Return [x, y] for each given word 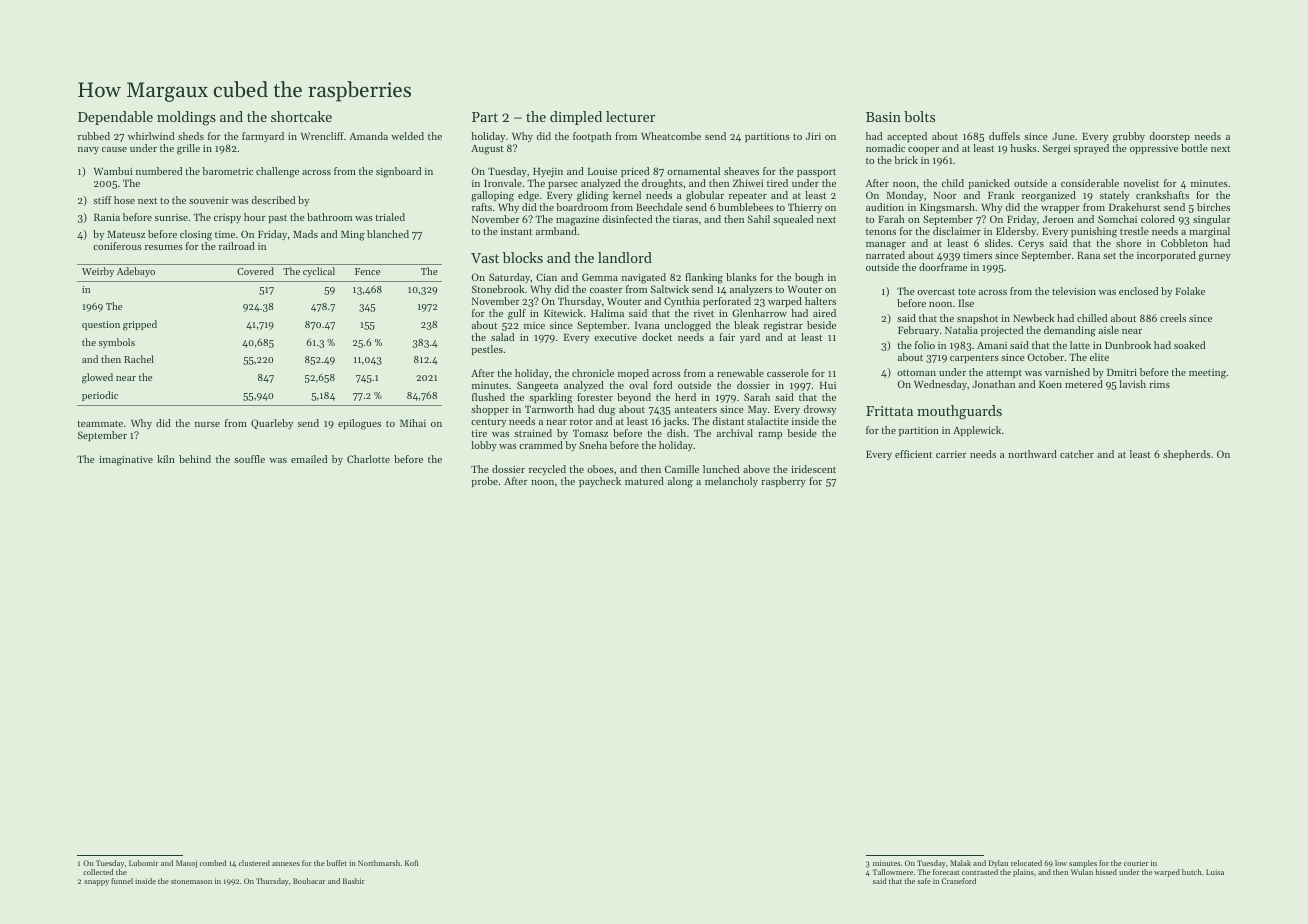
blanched [388, 234]
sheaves [741, 171]
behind [195, 459]
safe [924, 881]
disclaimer [957, 231]
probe [484, 482]
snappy [96, 883]
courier [1136, 863]
